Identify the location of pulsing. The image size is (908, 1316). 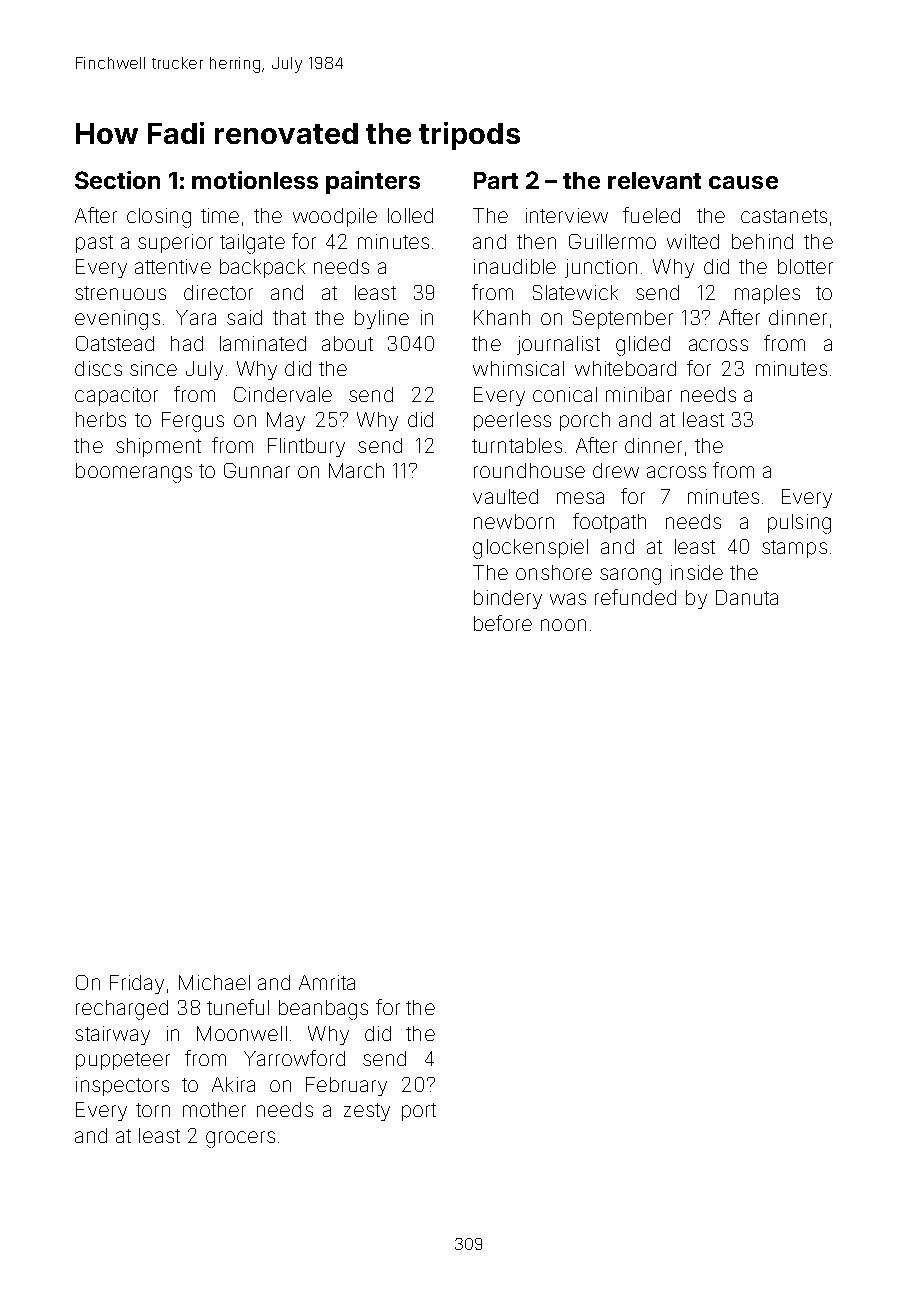
(799, 524).
